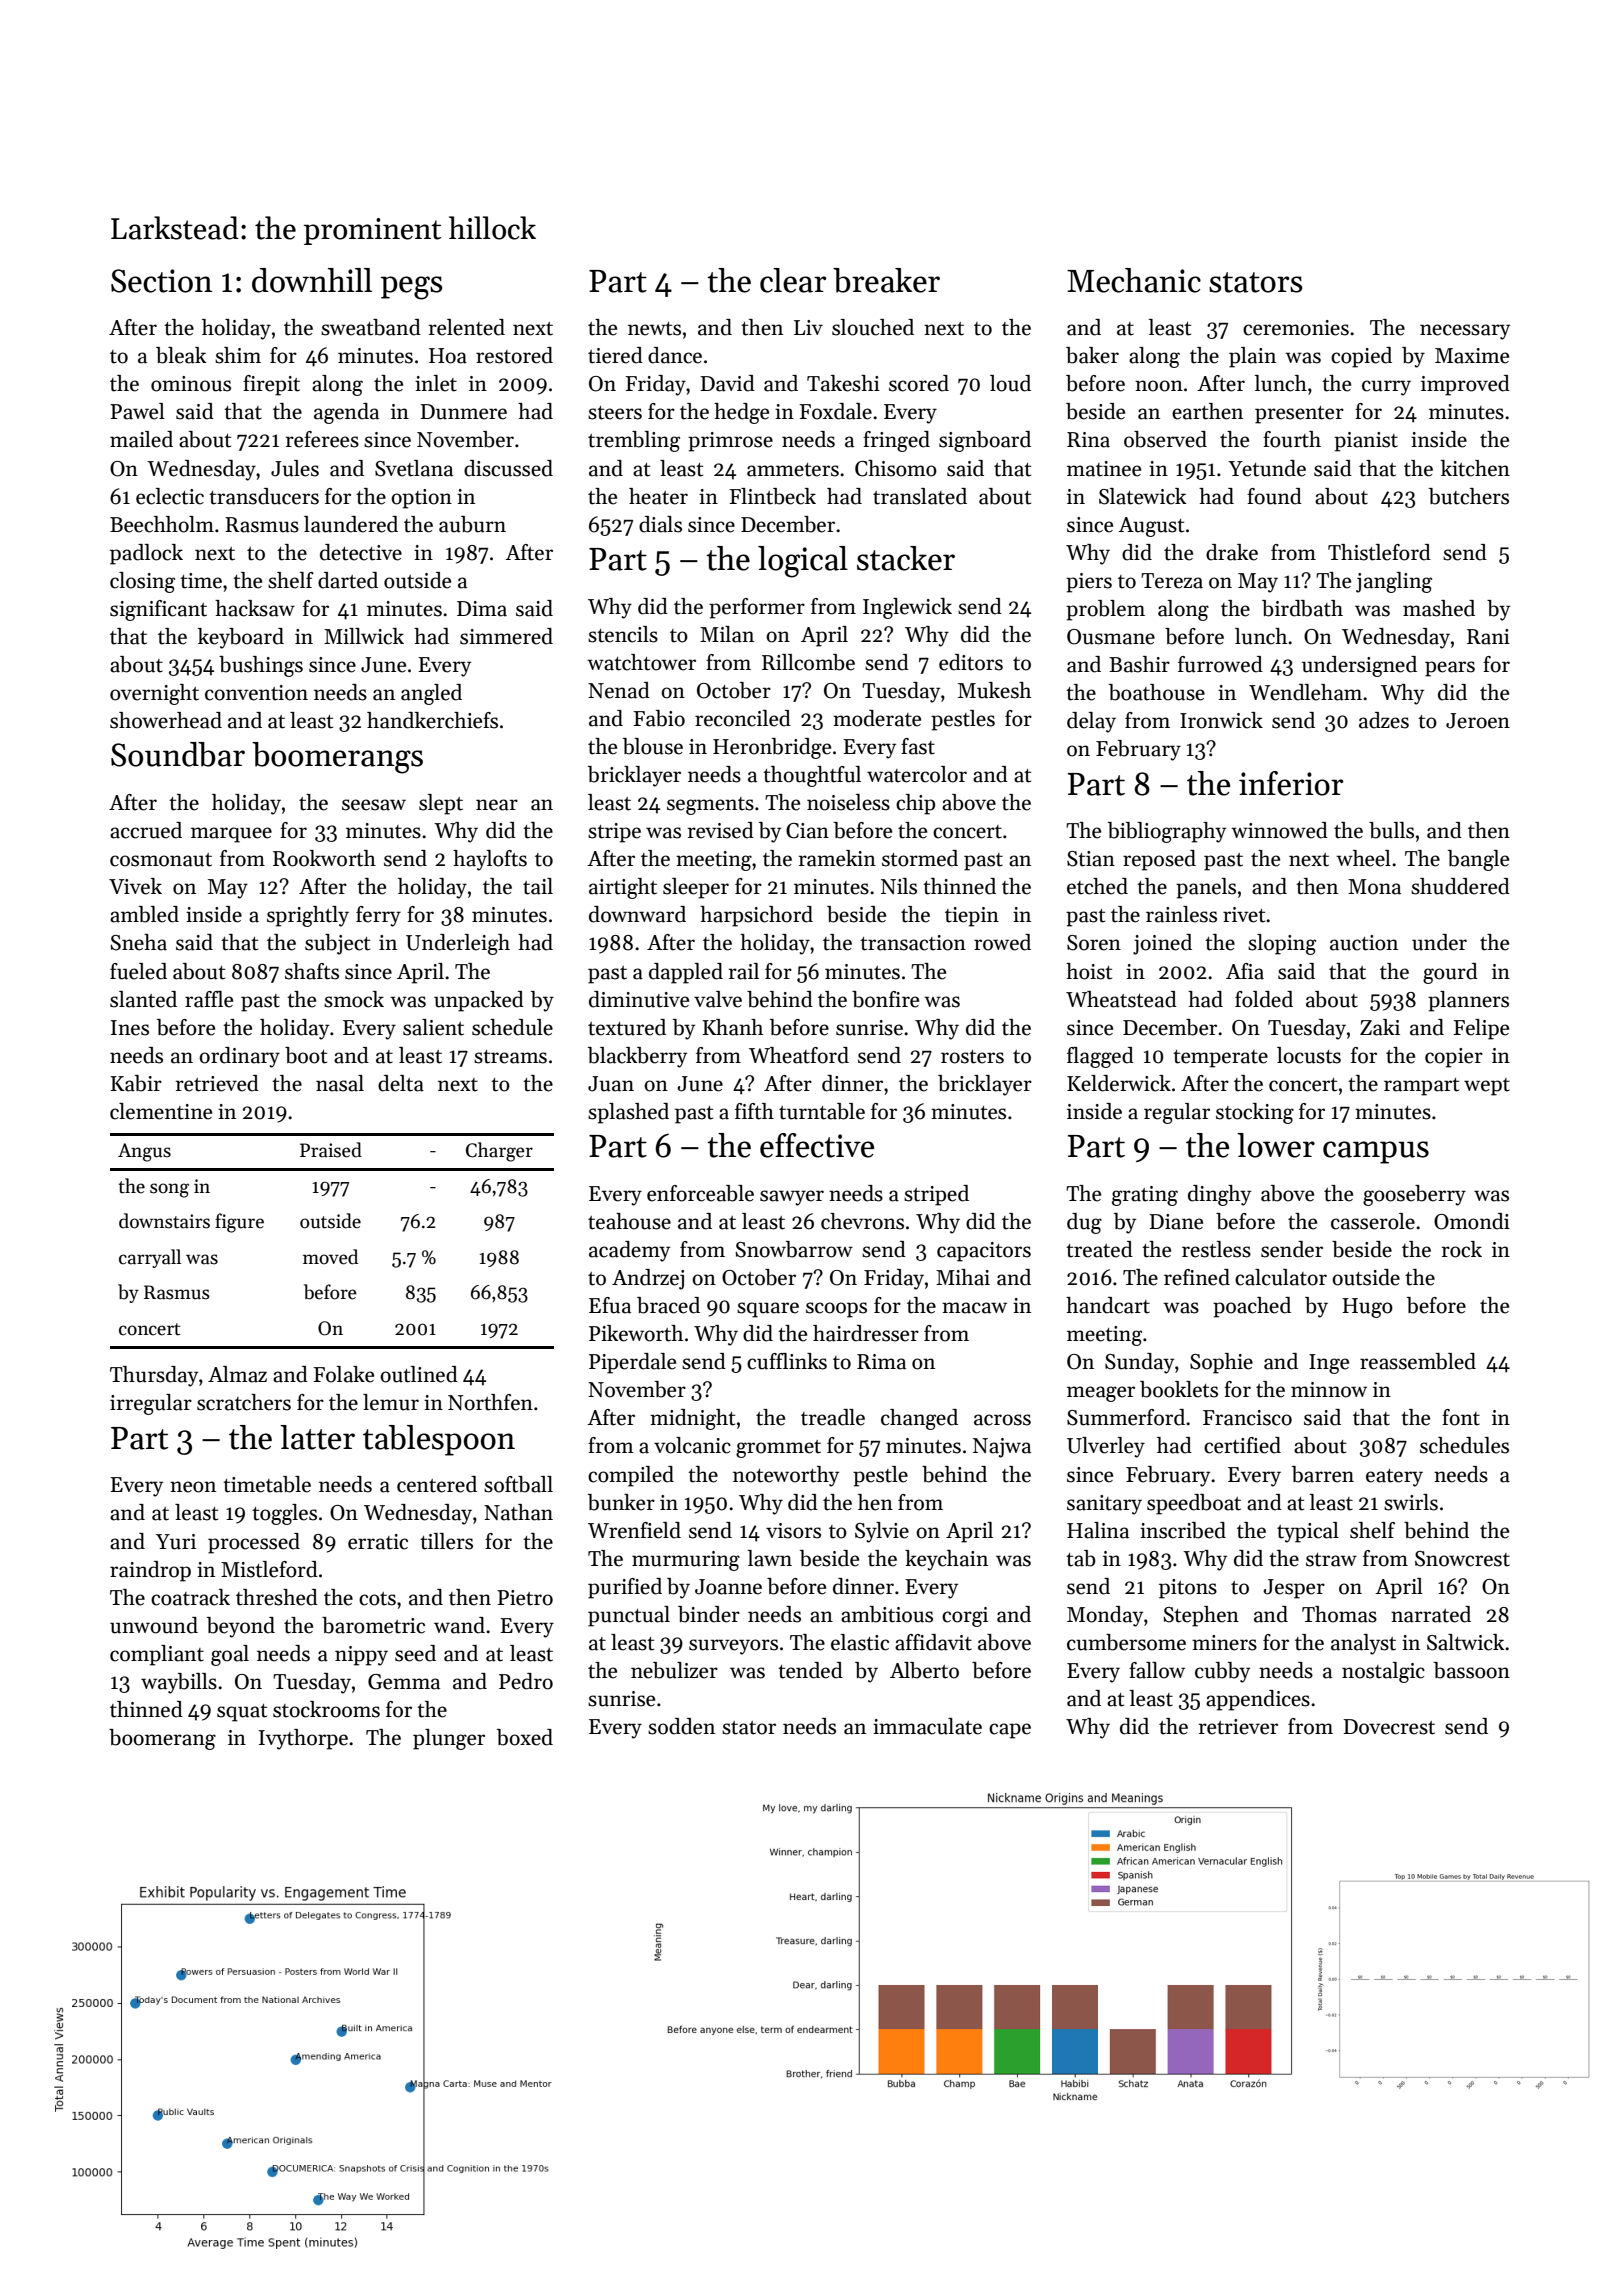  Describe the element at coordinates (179, 1683) in the document. I see `waybills` at that location.
